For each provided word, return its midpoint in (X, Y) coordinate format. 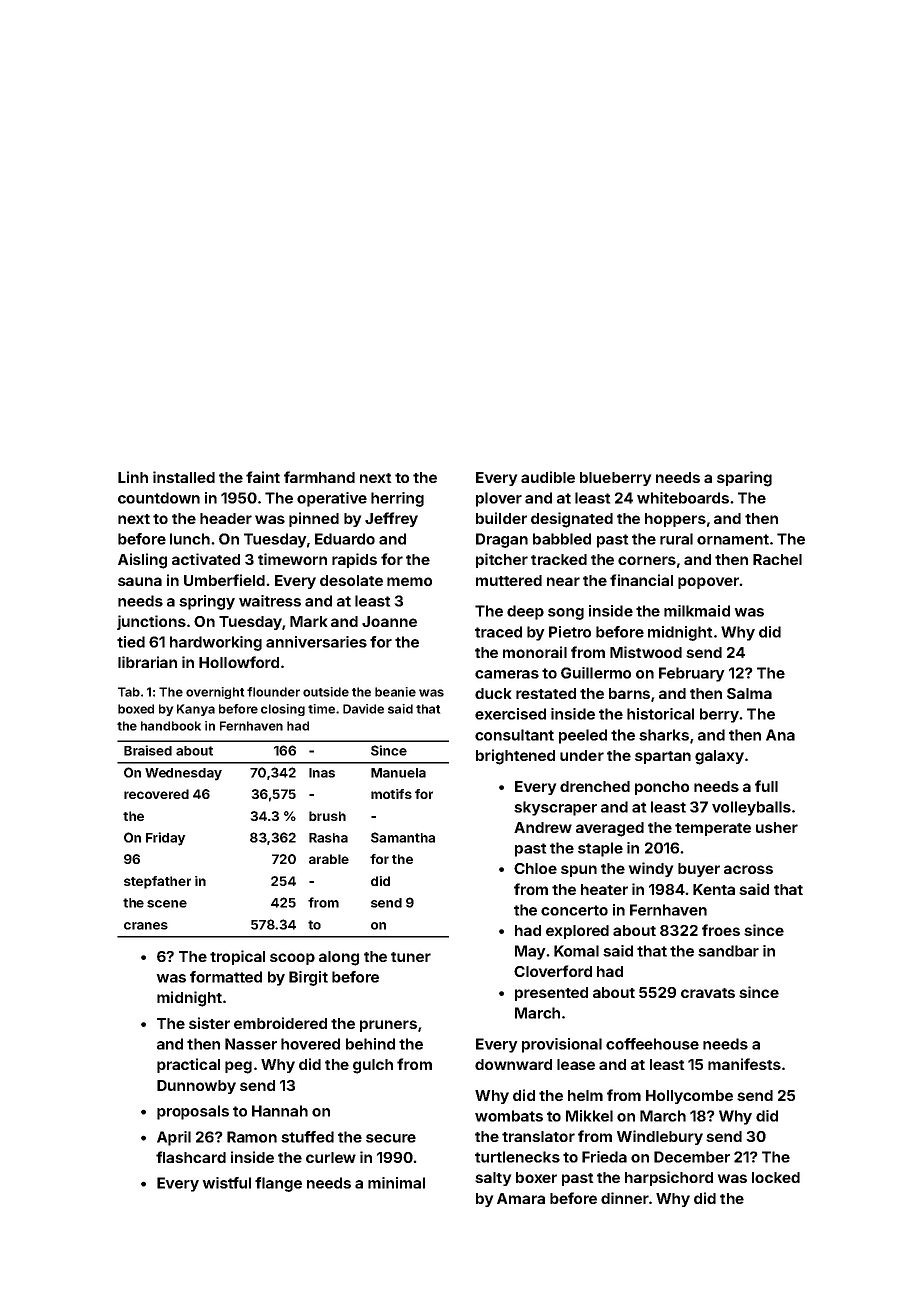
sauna (140, 581)
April (174, 1138)
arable (329, 859)
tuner (411, 957)
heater (604, 889)
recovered (156, 794)
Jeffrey (391, 519)
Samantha (403, 837)
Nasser (251, 1044)
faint (263, 477)
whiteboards (683, 498)
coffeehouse (652, 1044)
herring (397, 499)
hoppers (675, 520)
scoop (292, 959)
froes (721, 930)
